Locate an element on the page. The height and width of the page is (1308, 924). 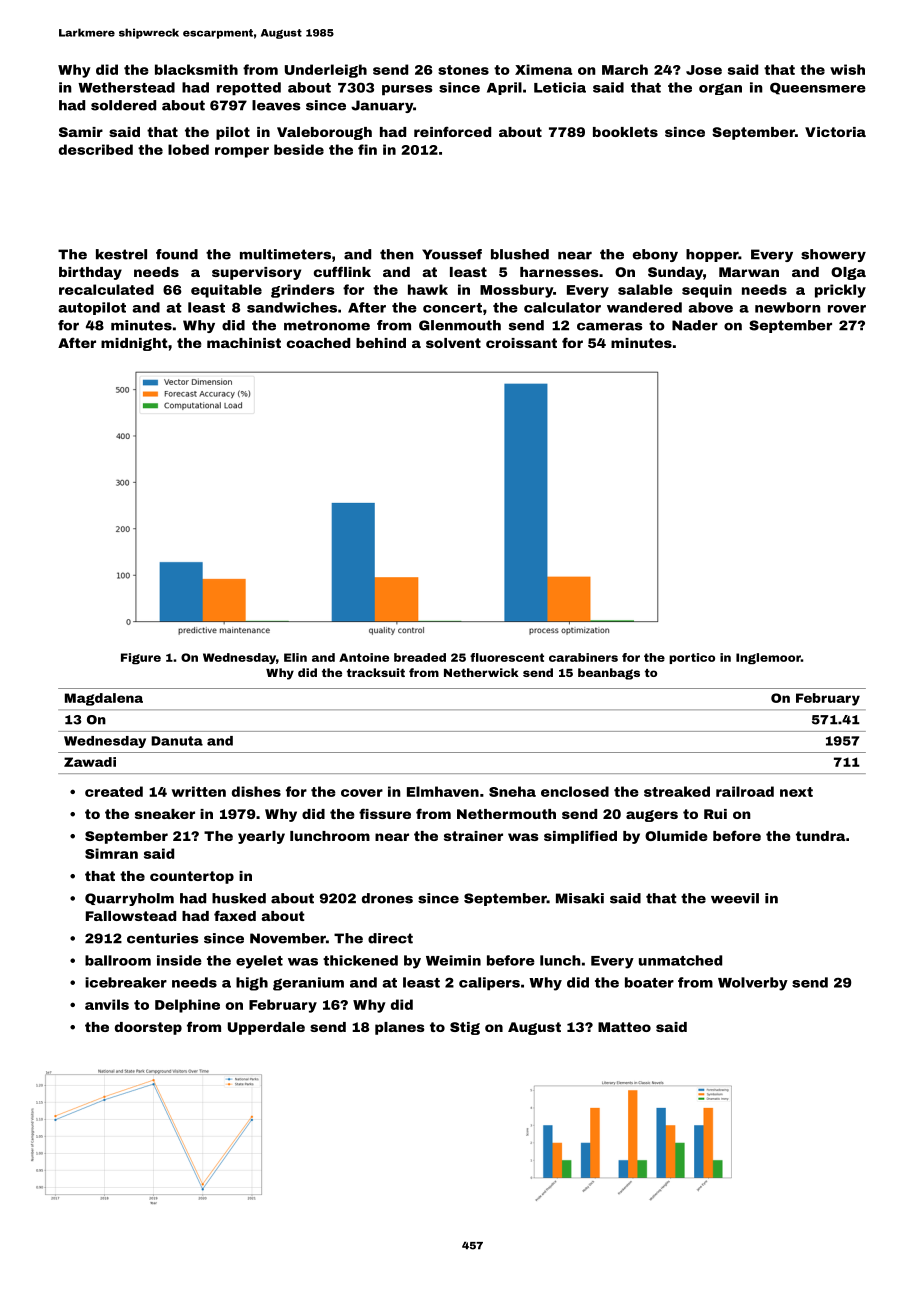
weevil is located at coordinates (735, 898).
